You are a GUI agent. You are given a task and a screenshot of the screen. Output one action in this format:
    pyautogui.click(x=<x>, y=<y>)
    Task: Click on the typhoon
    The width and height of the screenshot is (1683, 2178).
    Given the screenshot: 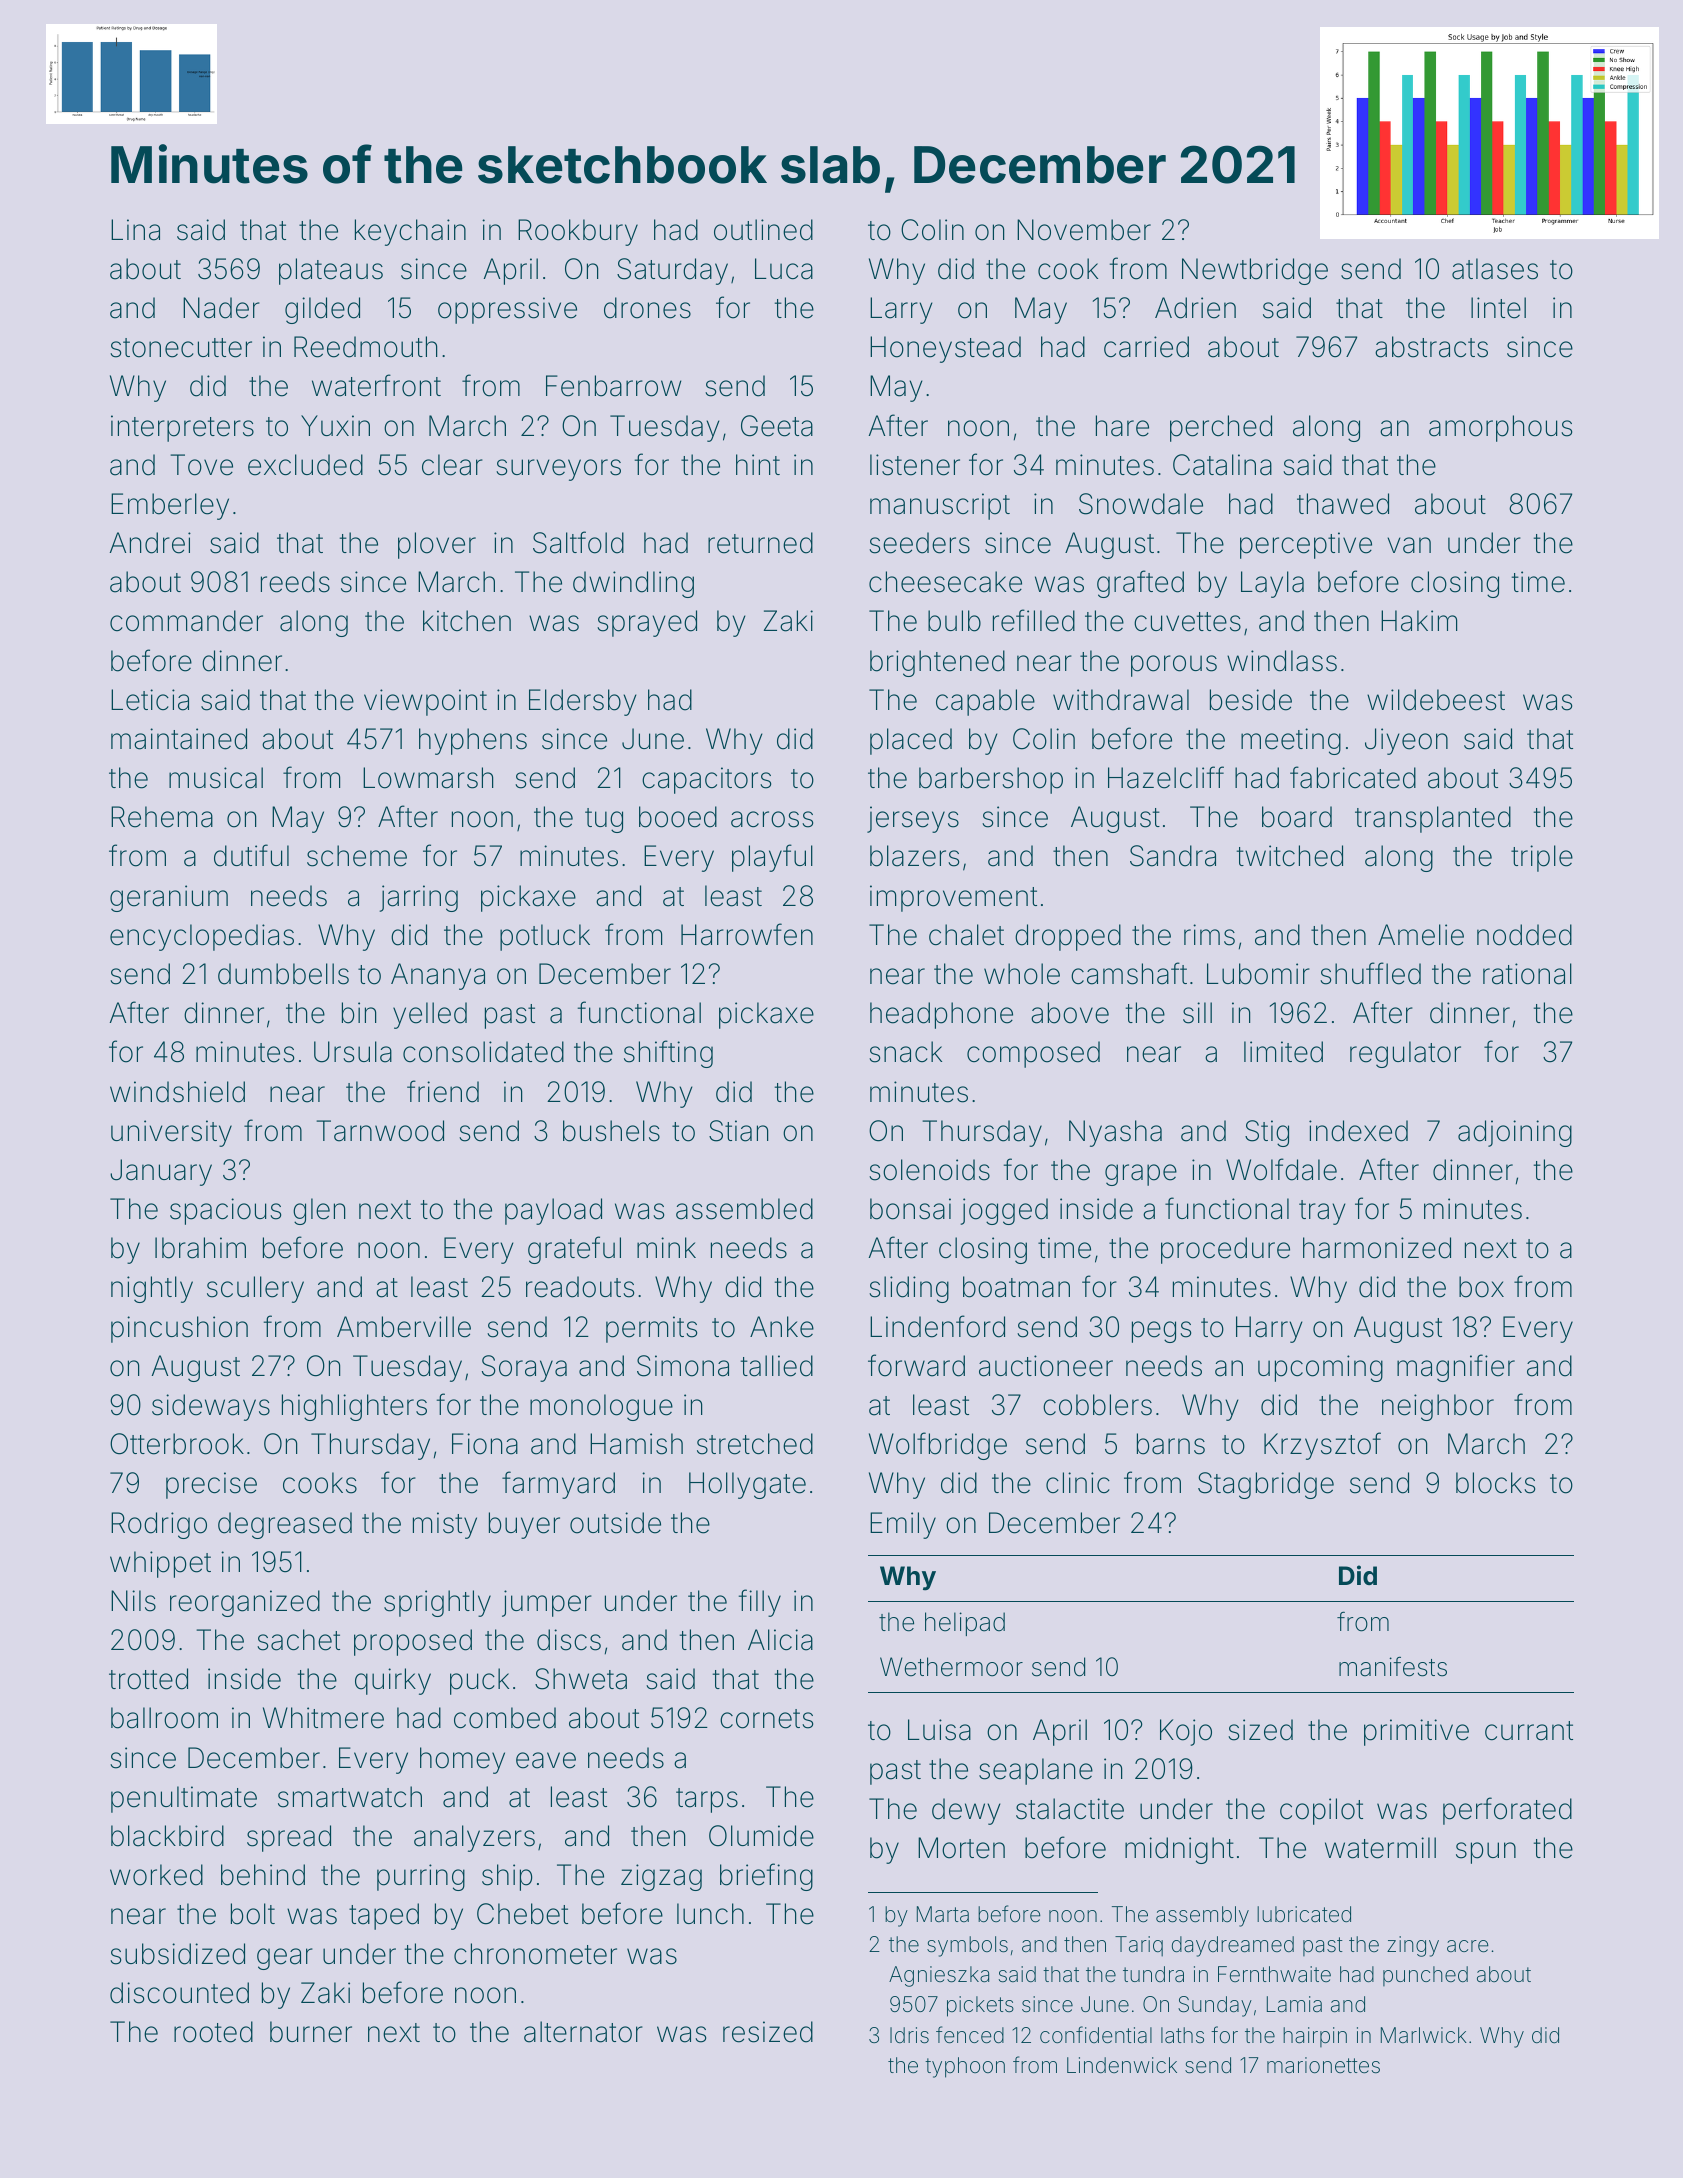 What is the action you would take?
    pyautogui.click(x=965, y=2067)
